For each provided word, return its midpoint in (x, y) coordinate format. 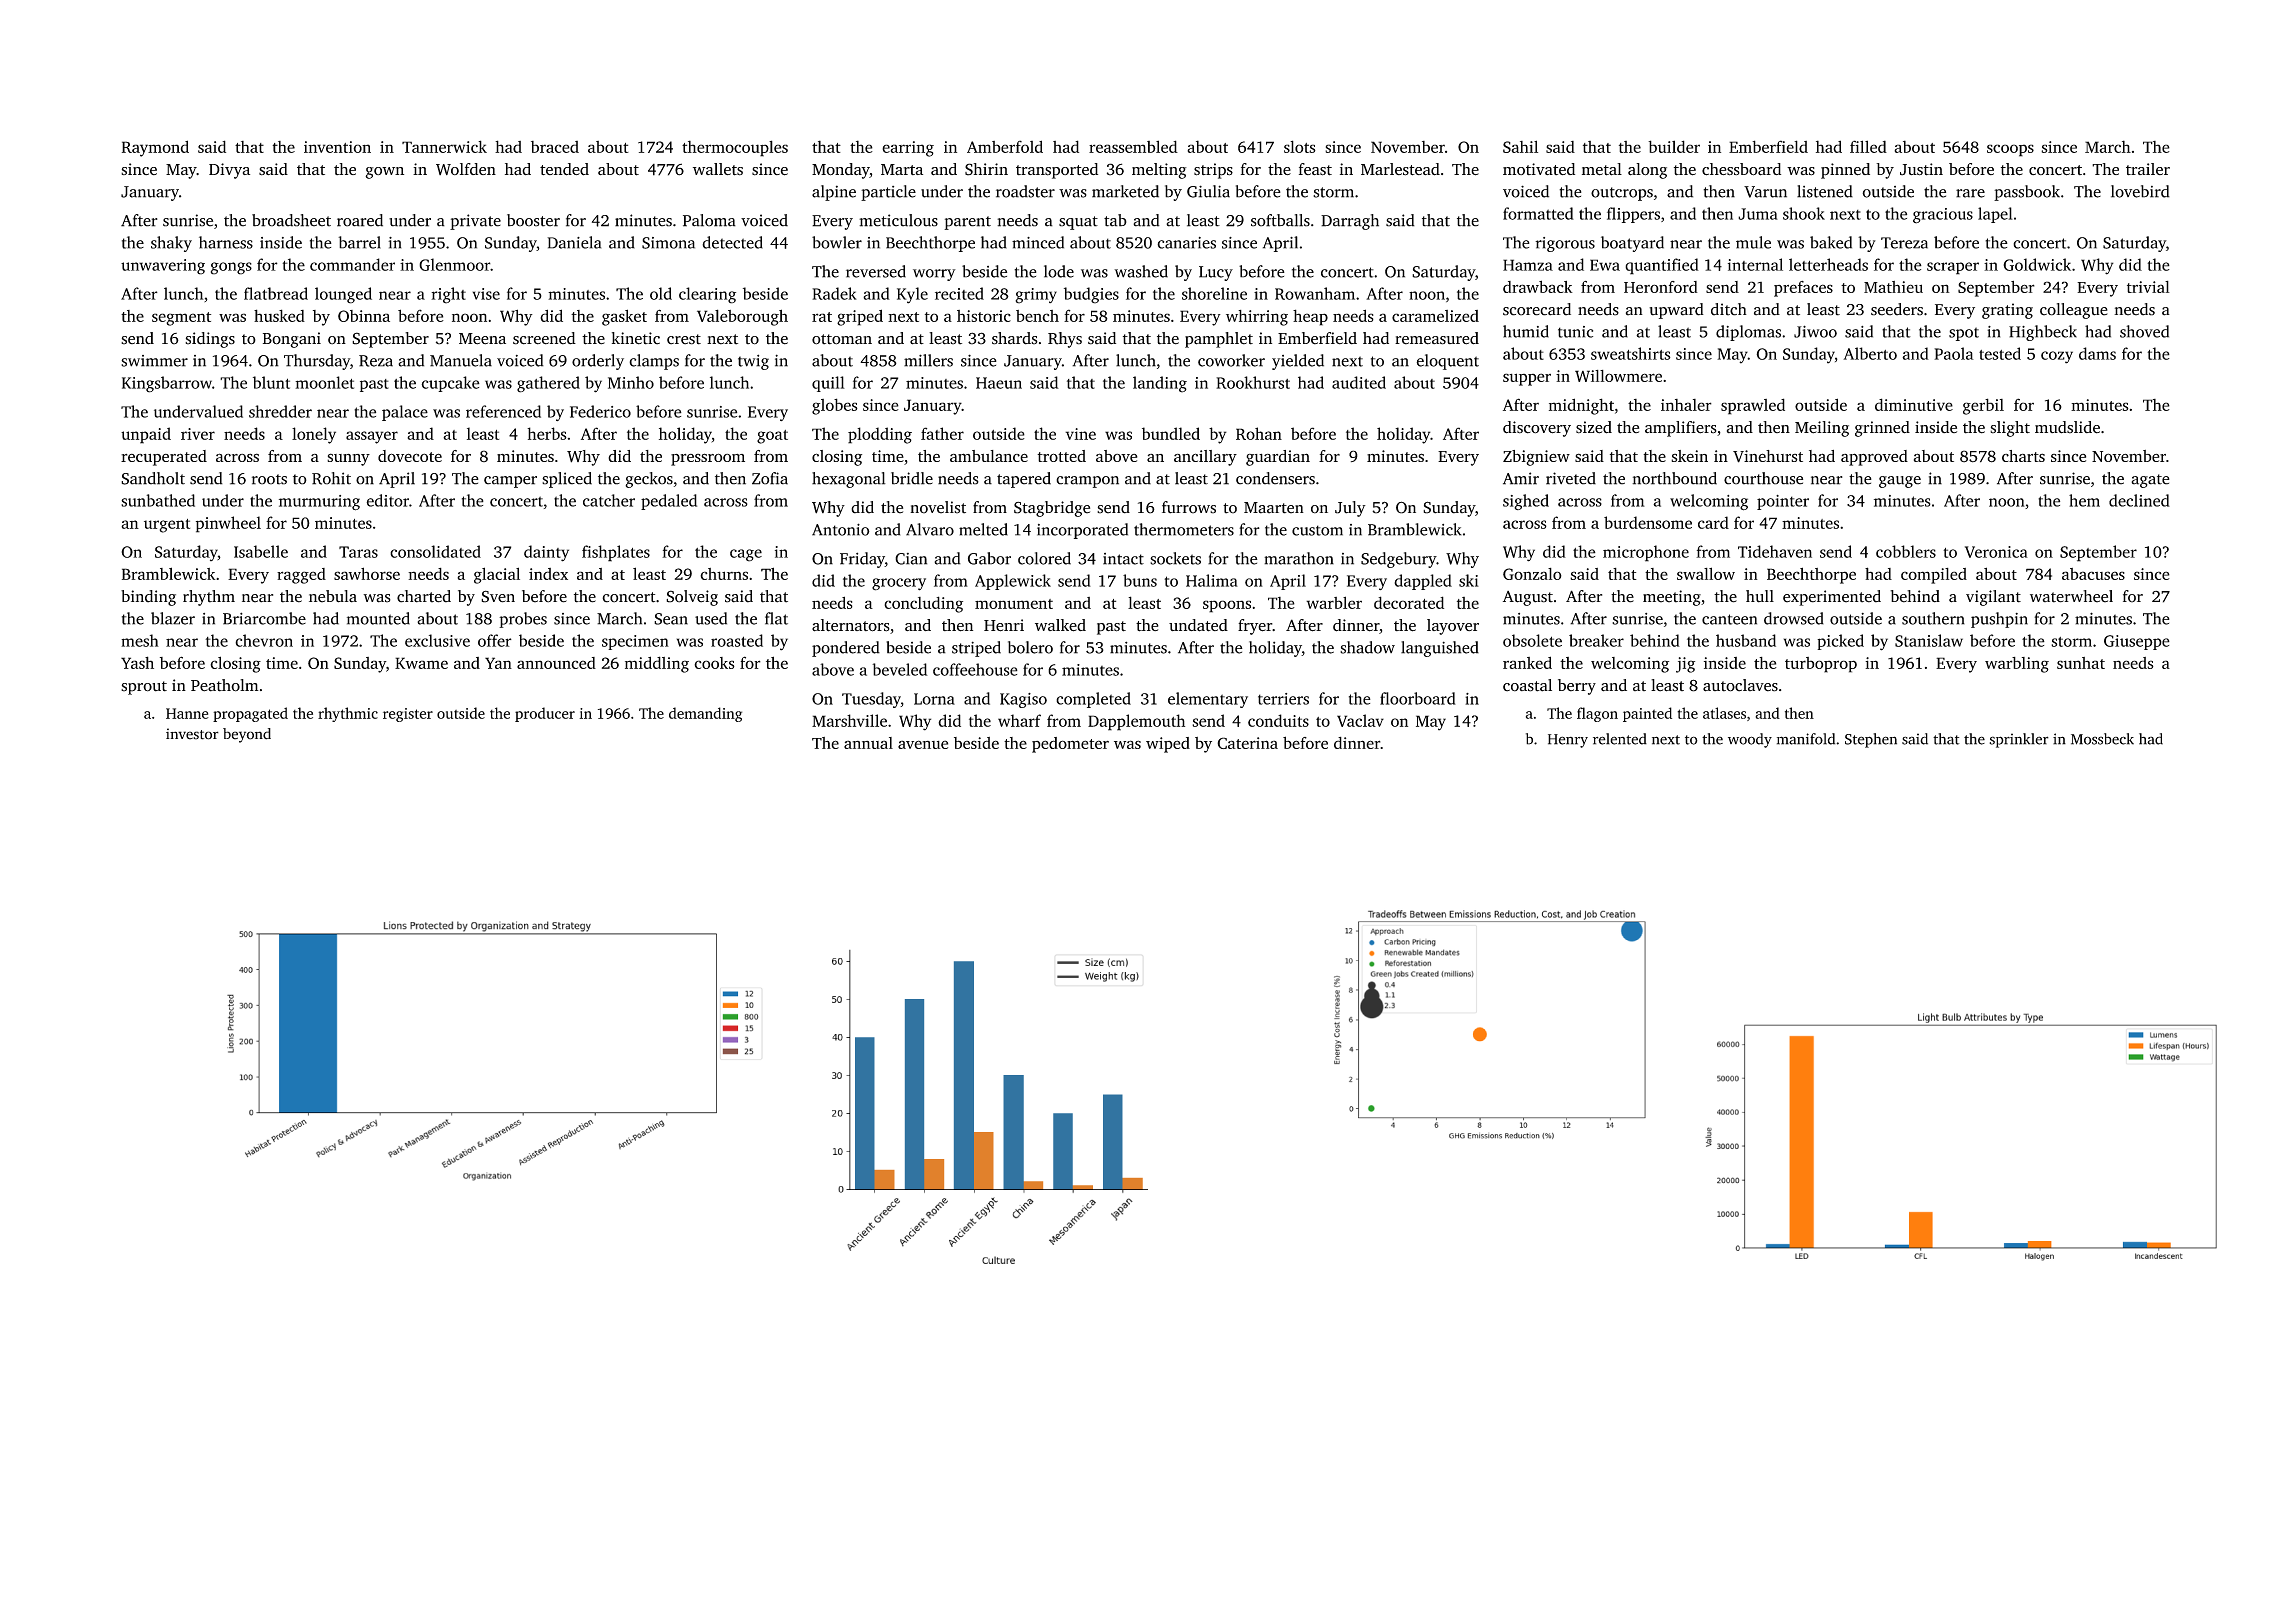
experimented (1832, 598)
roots (269, 479)
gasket (624, 317)
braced (555, 147)
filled (1868, 146)
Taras (358, 552)
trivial (2148, 287)
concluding (923, 604)
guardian (1278, 458)
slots (1300, 146)
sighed (1526, 502)
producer (545, 714)
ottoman (842, 339)
